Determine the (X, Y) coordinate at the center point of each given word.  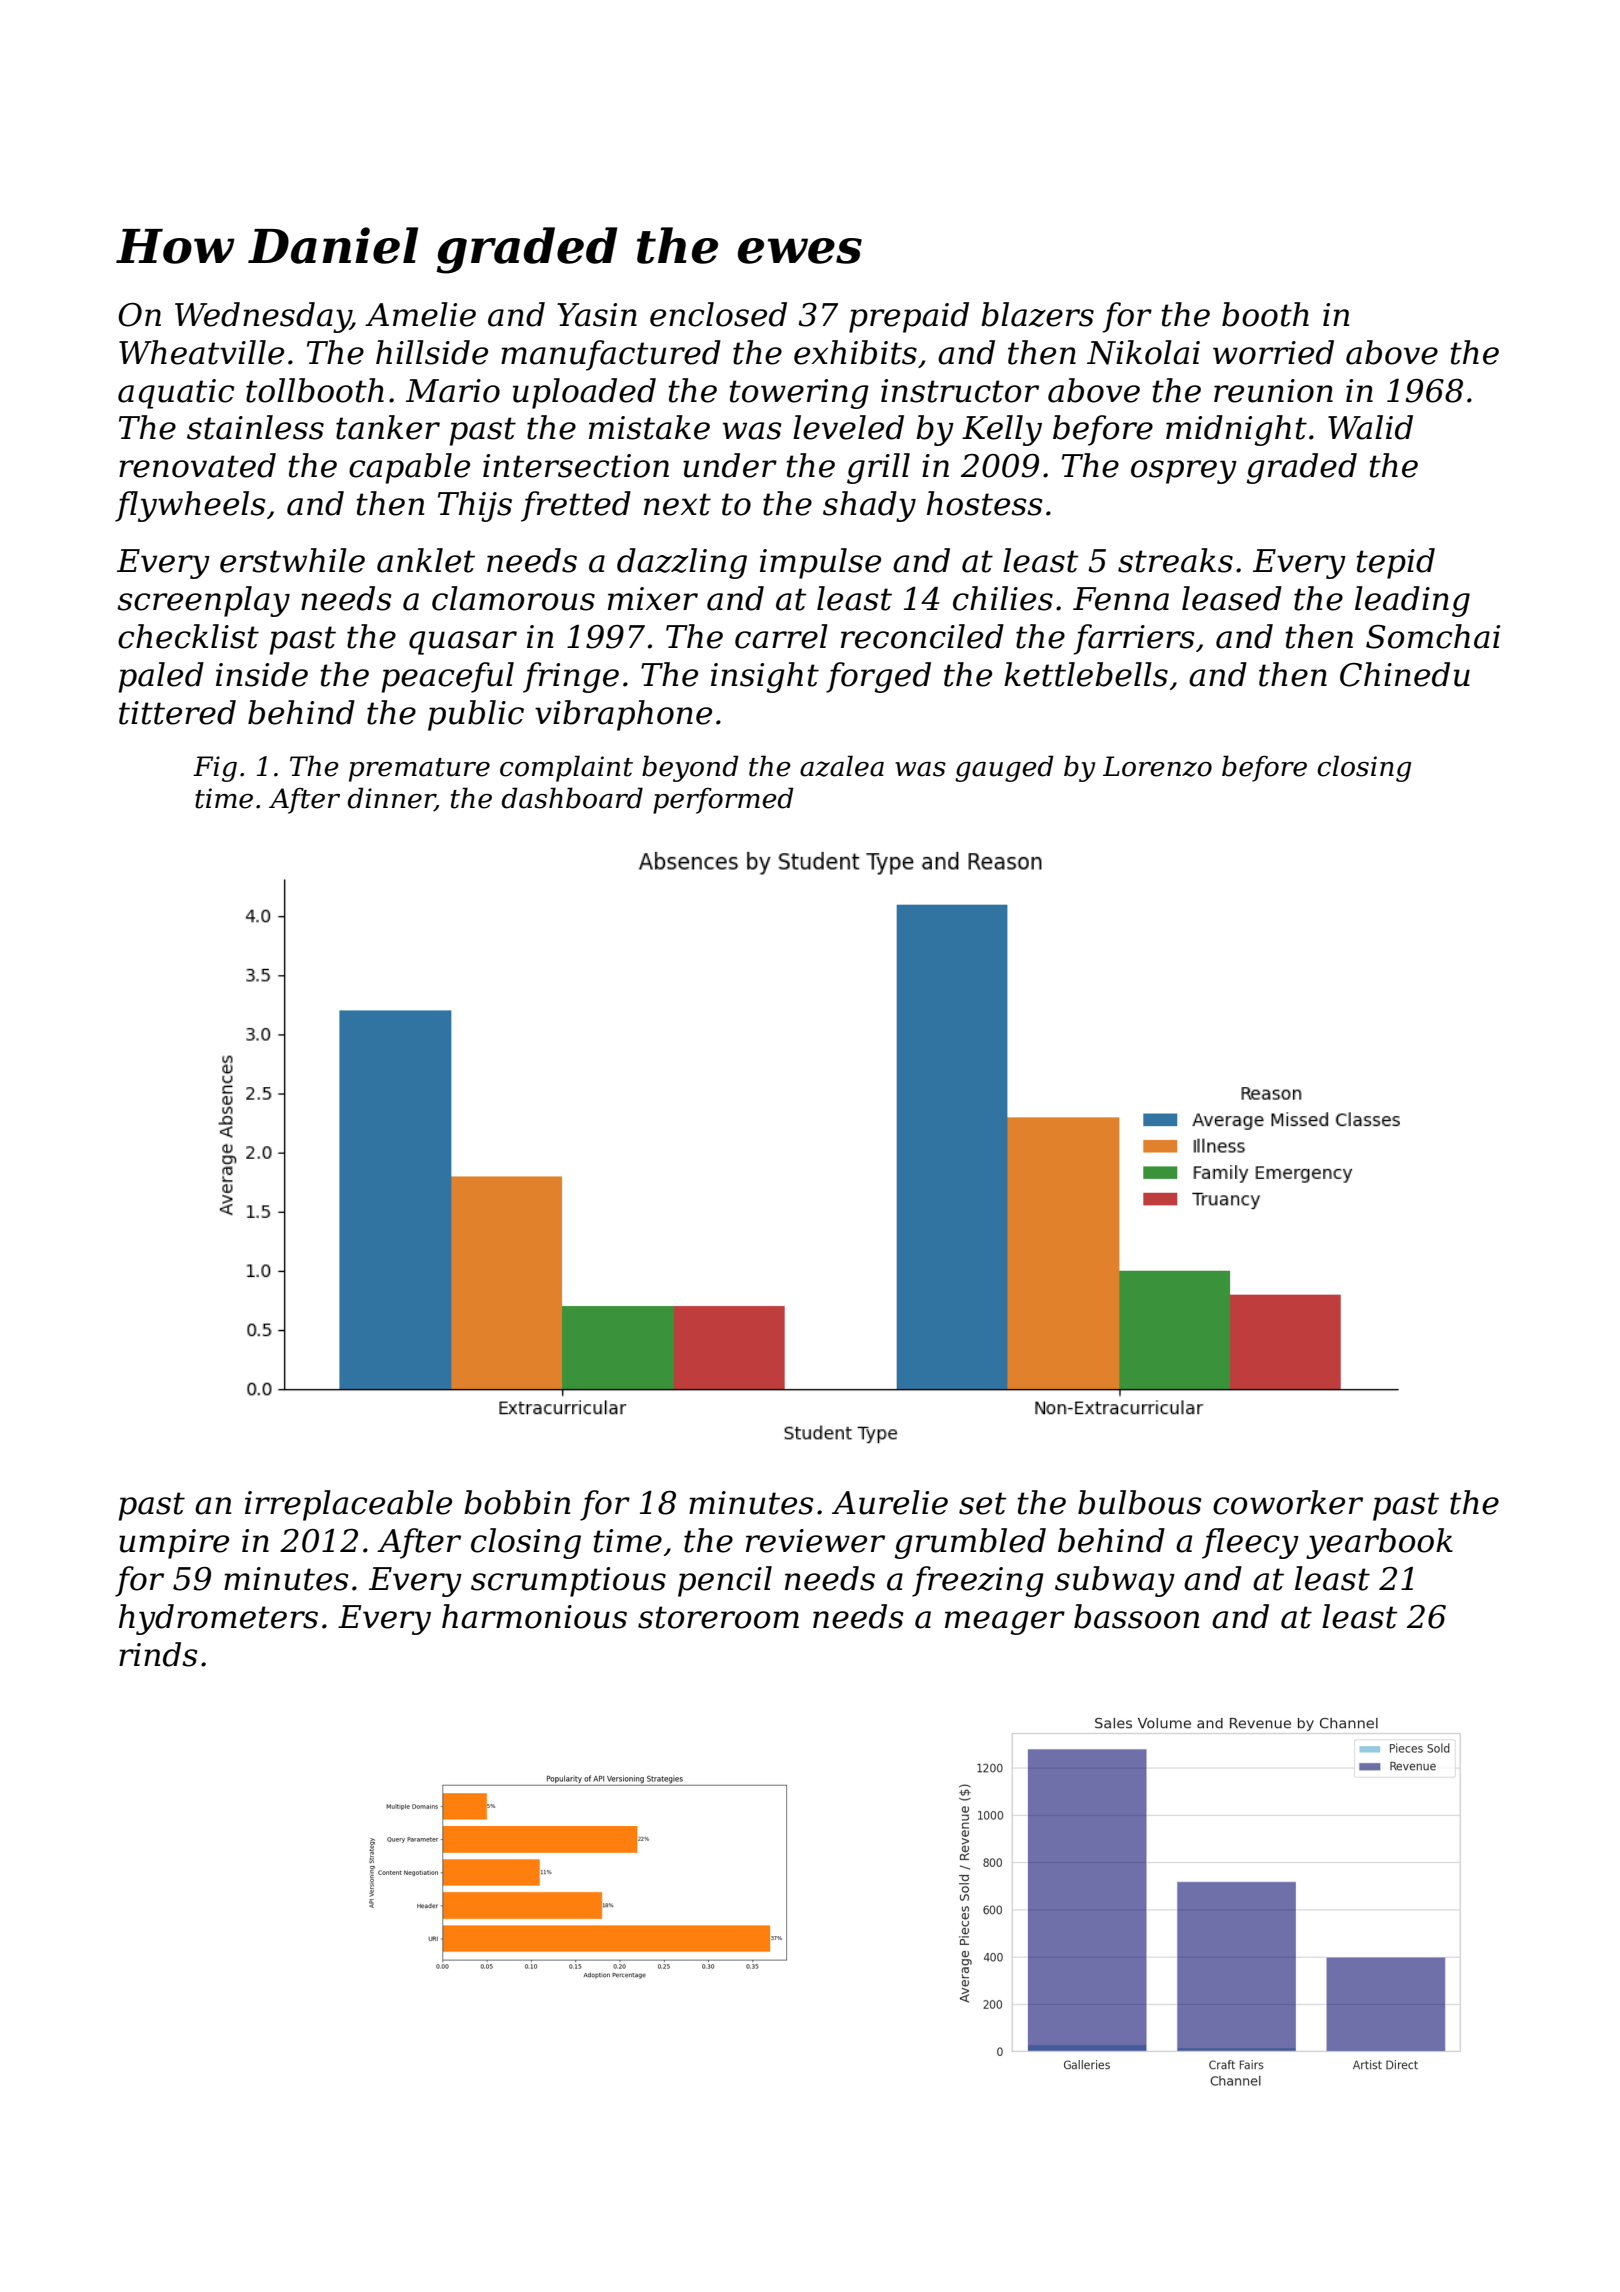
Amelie (420, 314)
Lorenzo (1157, 766)
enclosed (718, 314)
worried (1273, 352)
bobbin (517, 1502)
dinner (391, 799)
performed (723, 800)
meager (1005, 1623)
